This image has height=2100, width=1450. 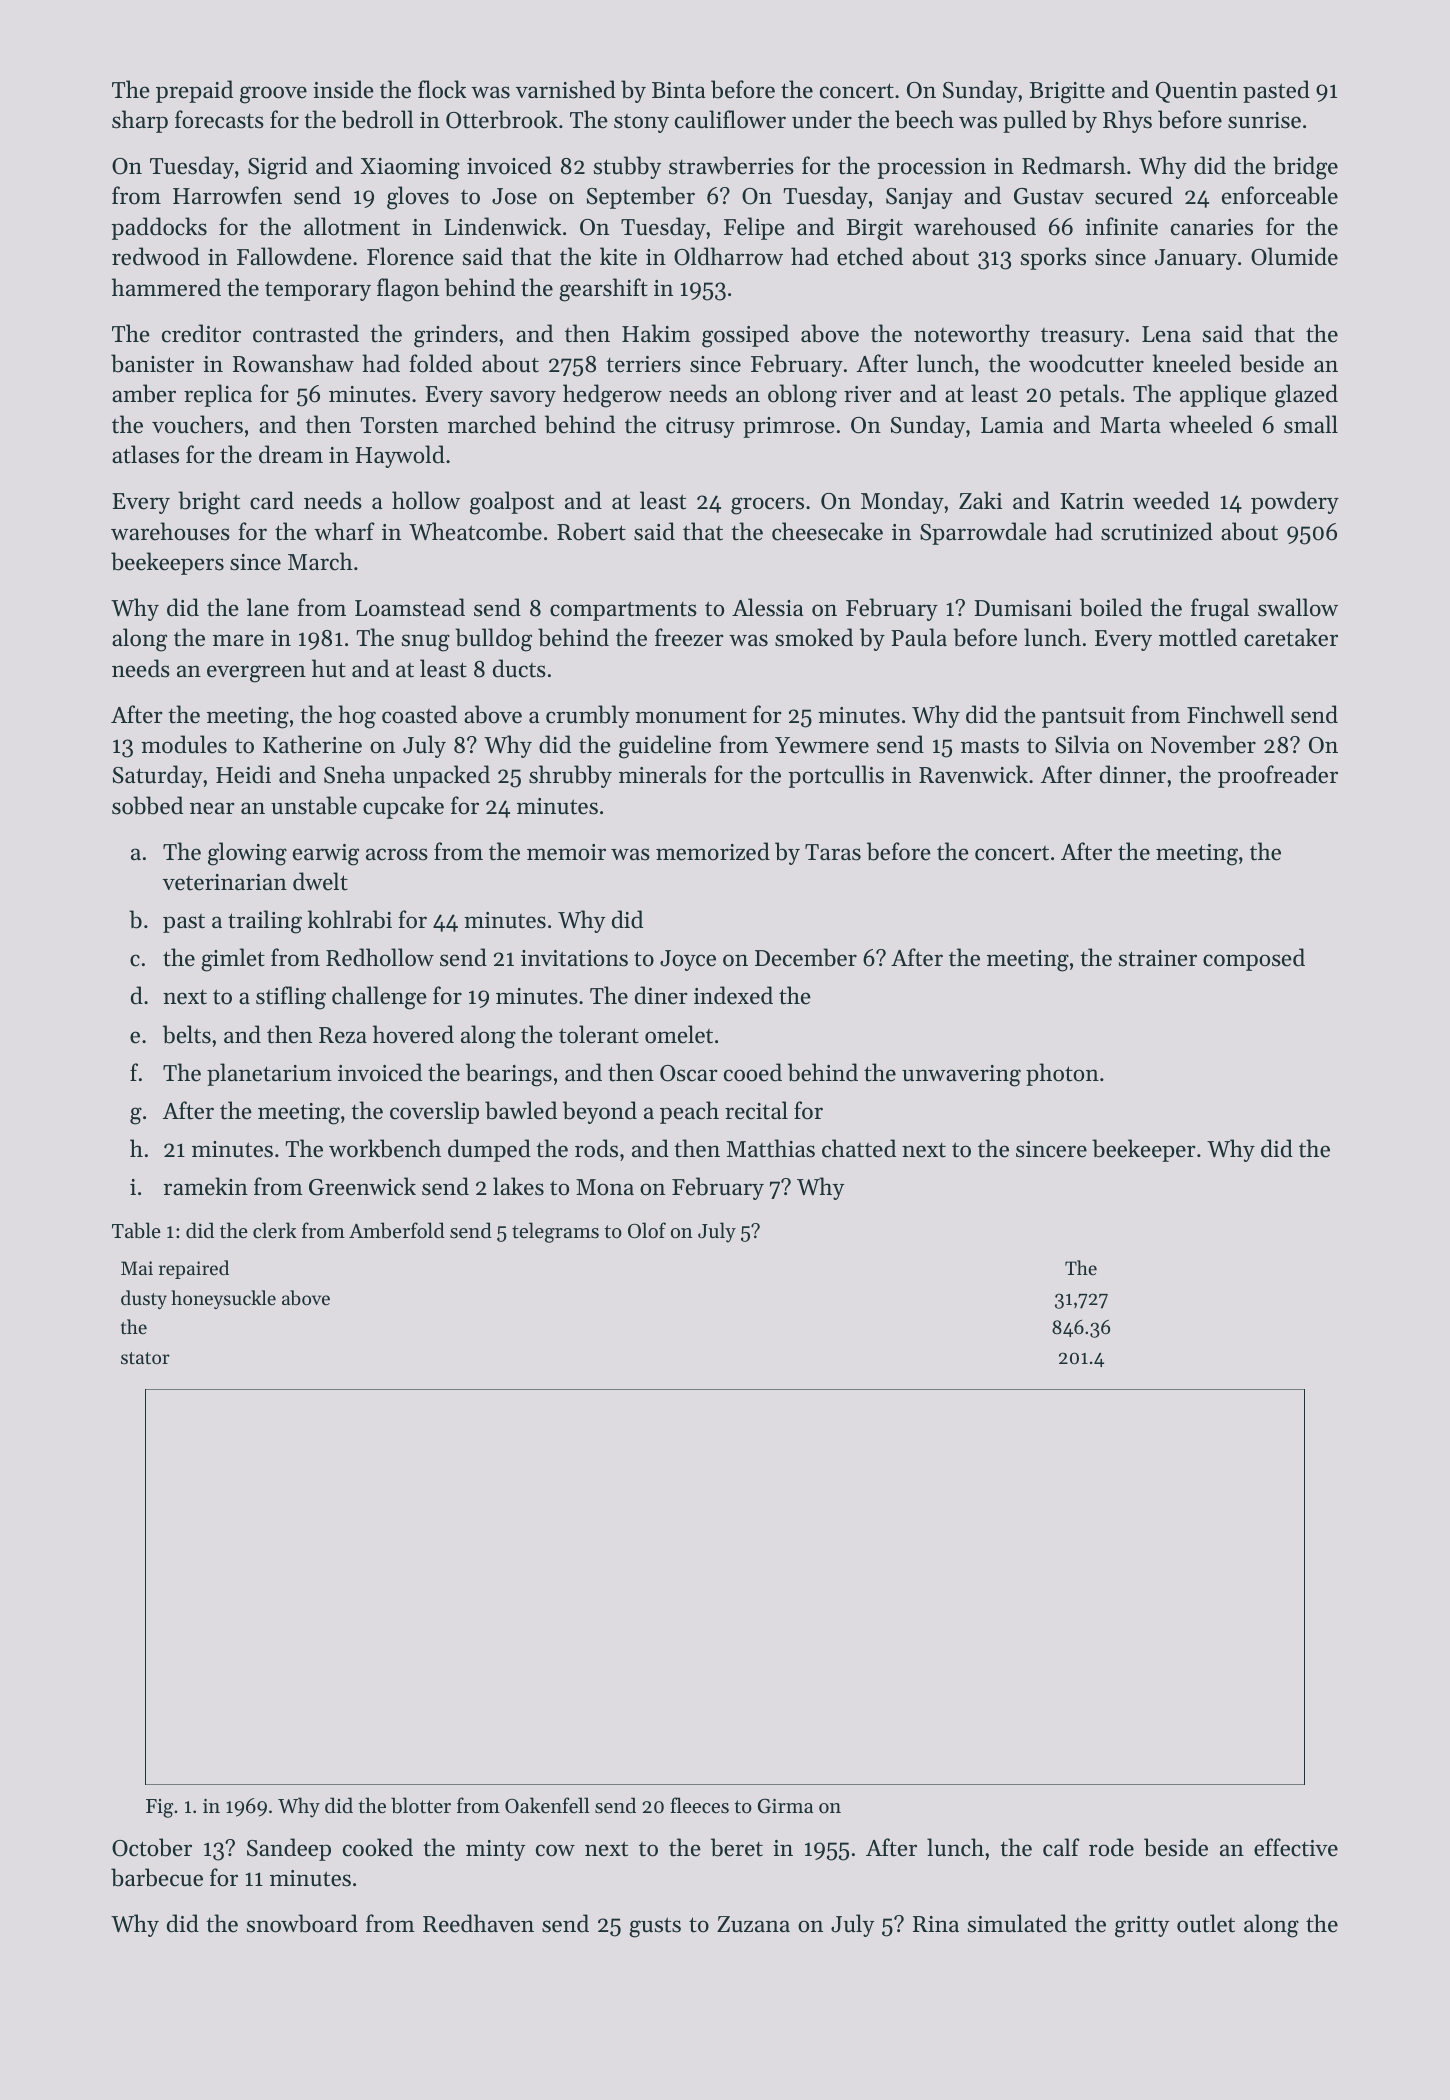 I want to click on Olof, so click(x=647, y=1230).
